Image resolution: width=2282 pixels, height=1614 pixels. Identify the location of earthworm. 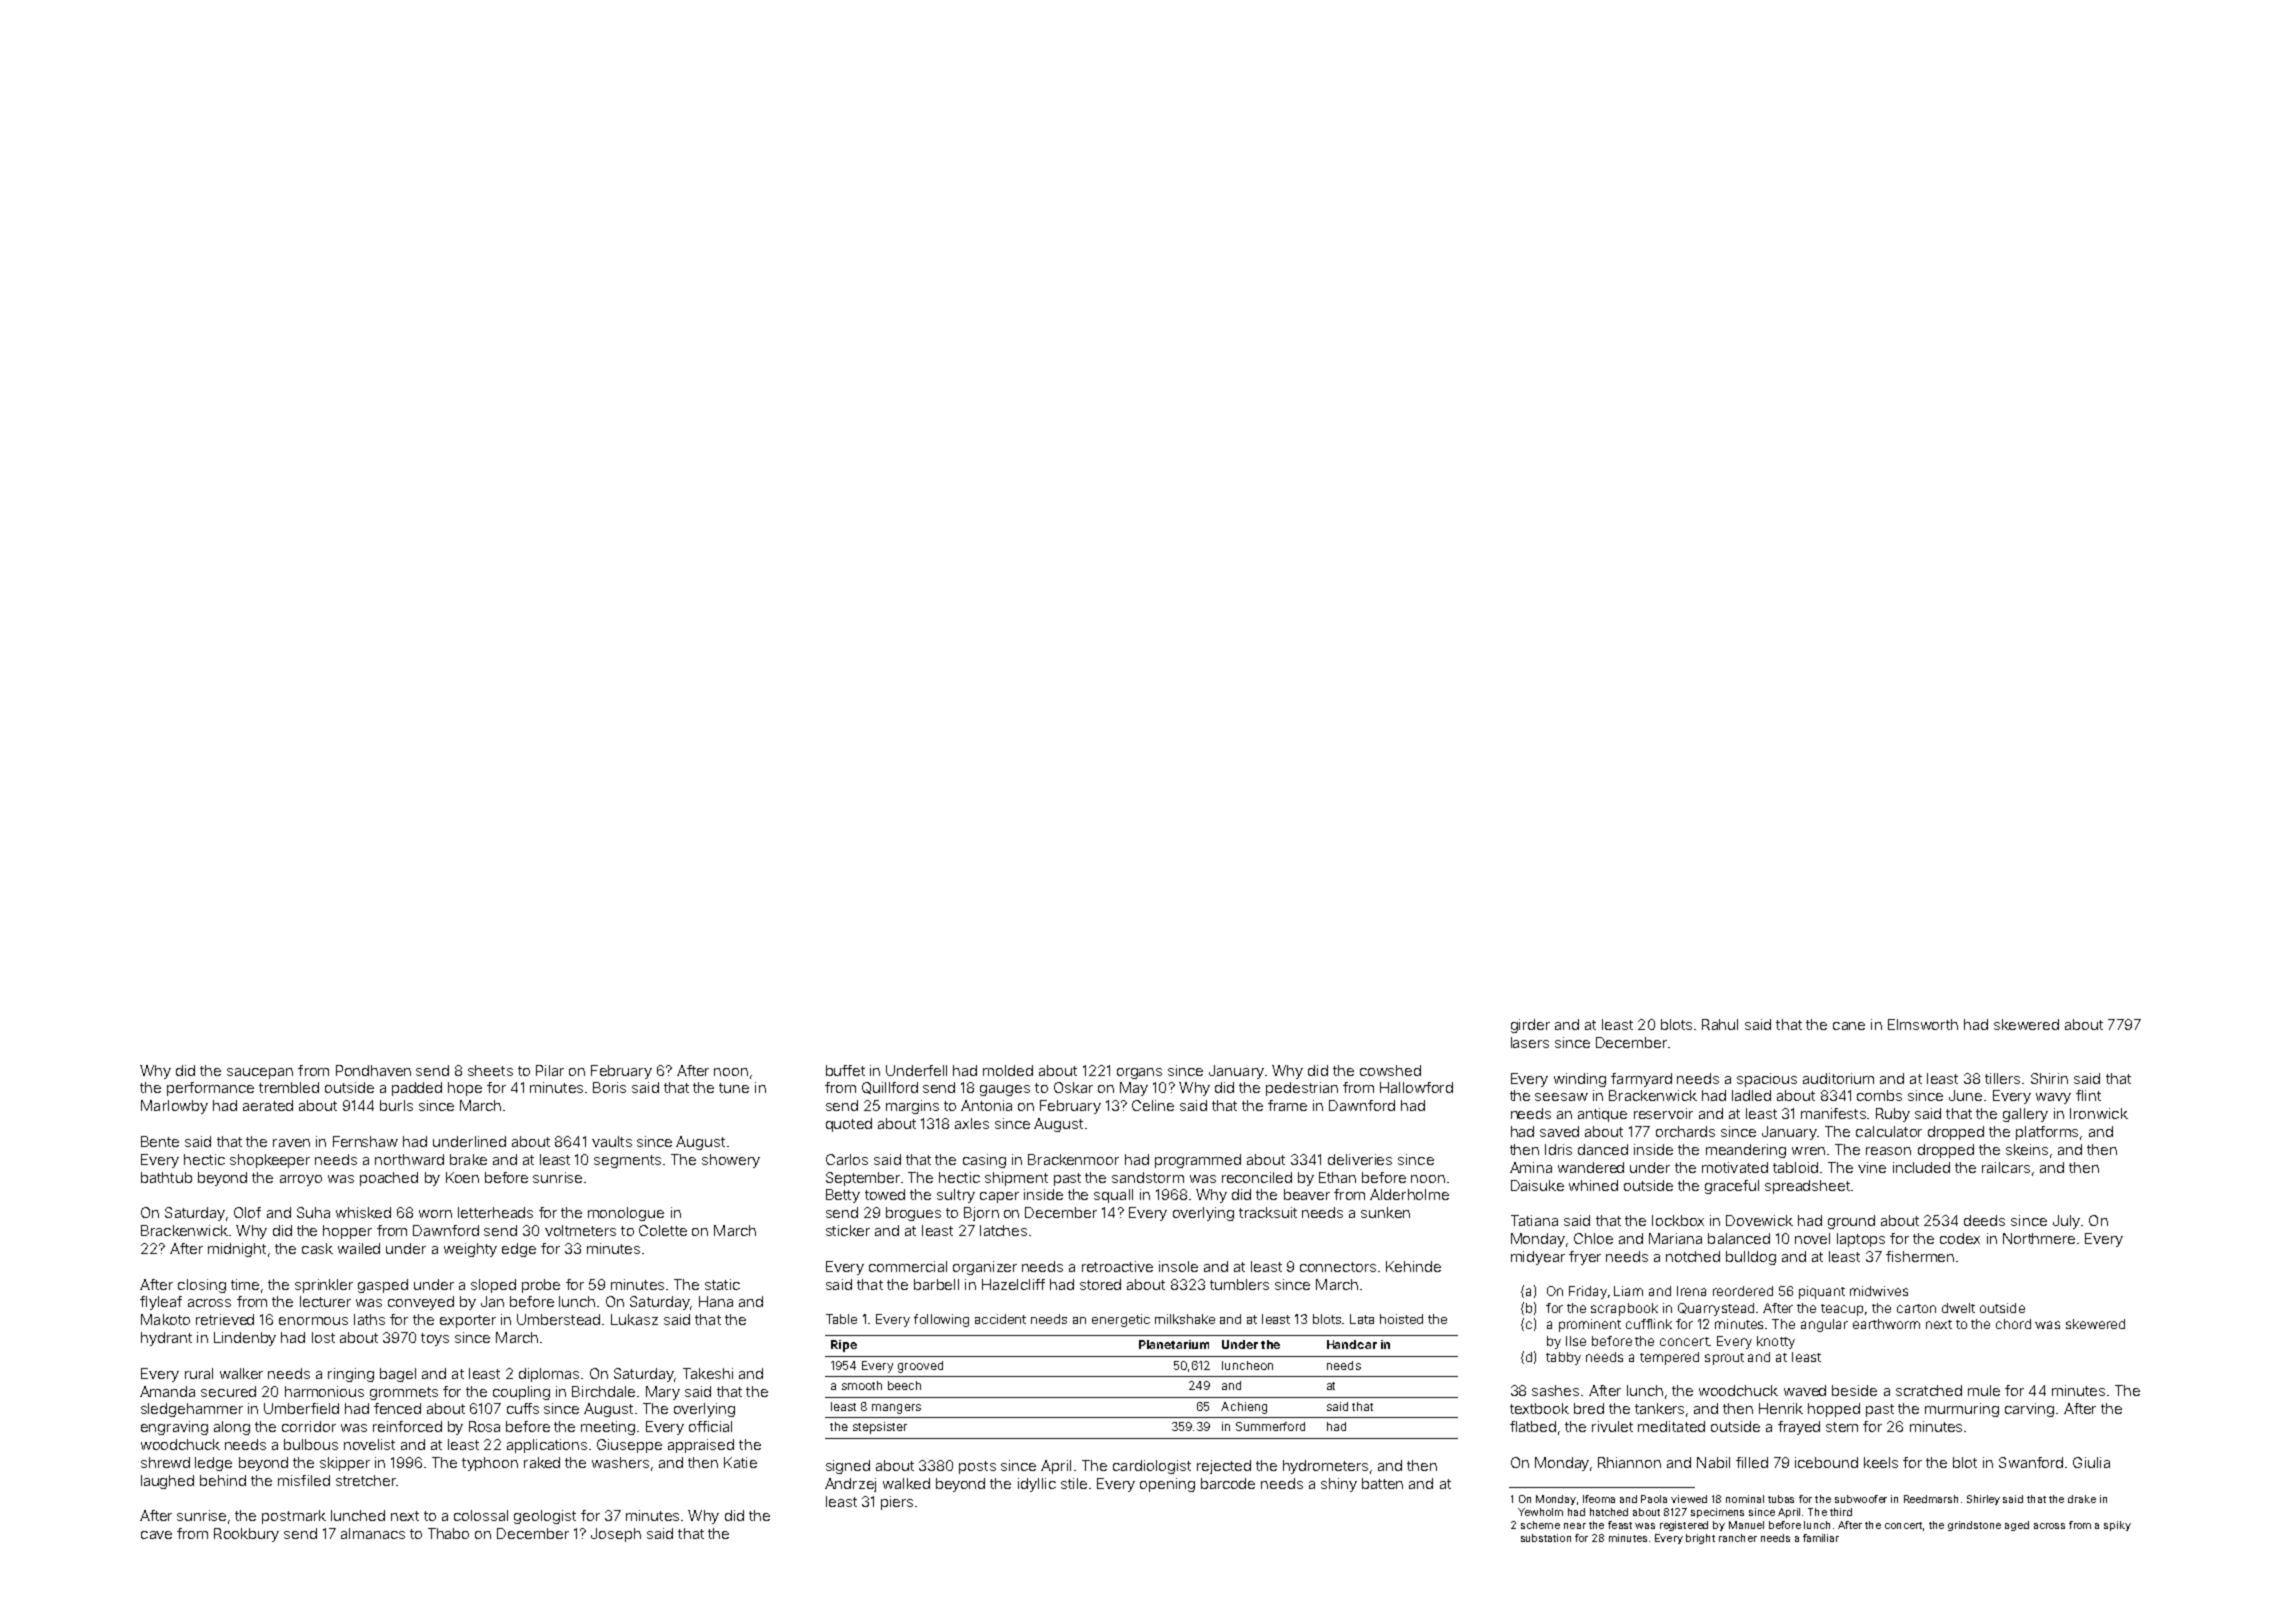
(1886, 1324).
